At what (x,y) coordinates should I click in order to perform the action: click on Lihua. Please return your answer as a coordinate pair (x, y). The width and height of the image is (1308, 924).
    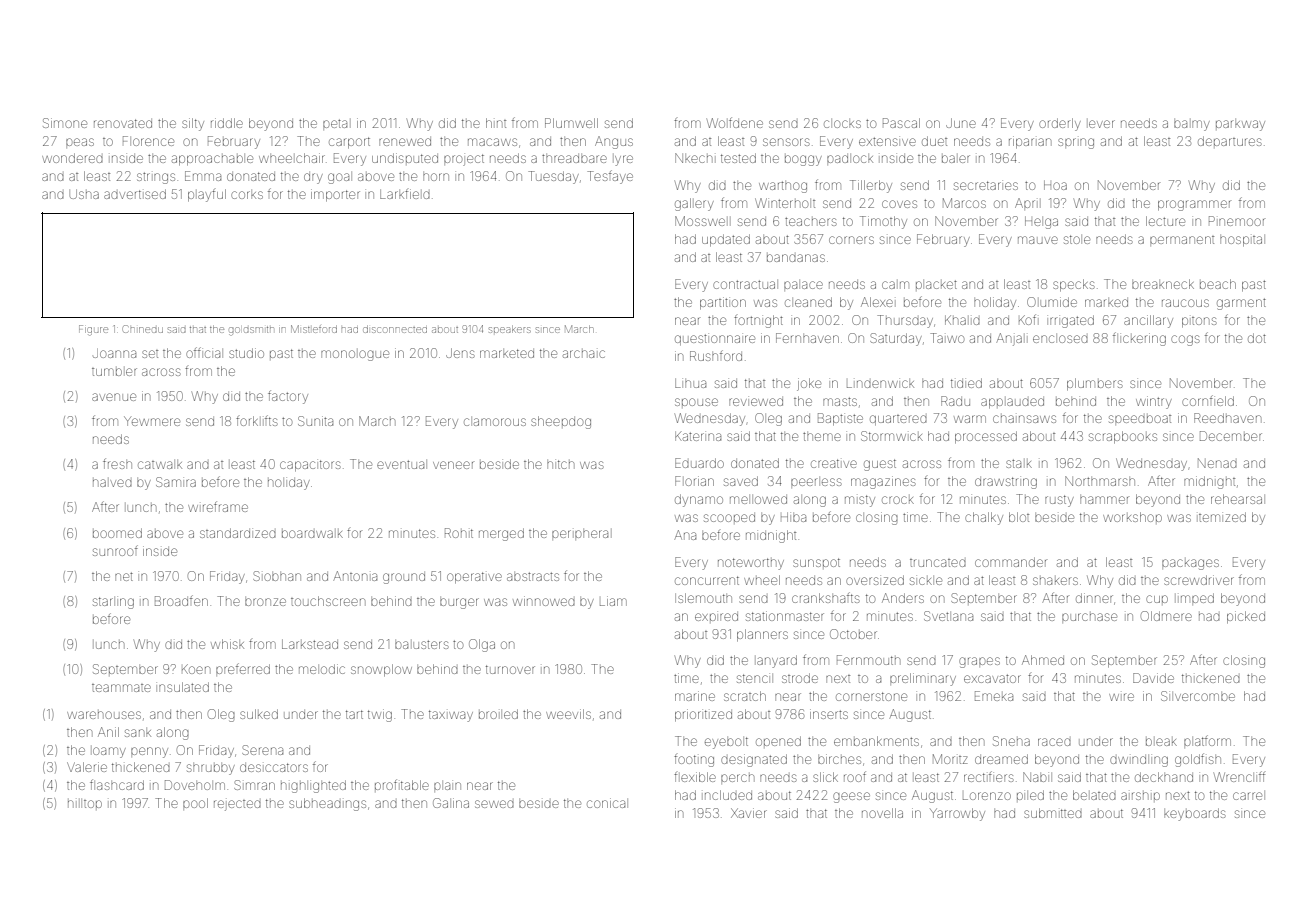
    Looking at the image, I should click on (690, 383).
